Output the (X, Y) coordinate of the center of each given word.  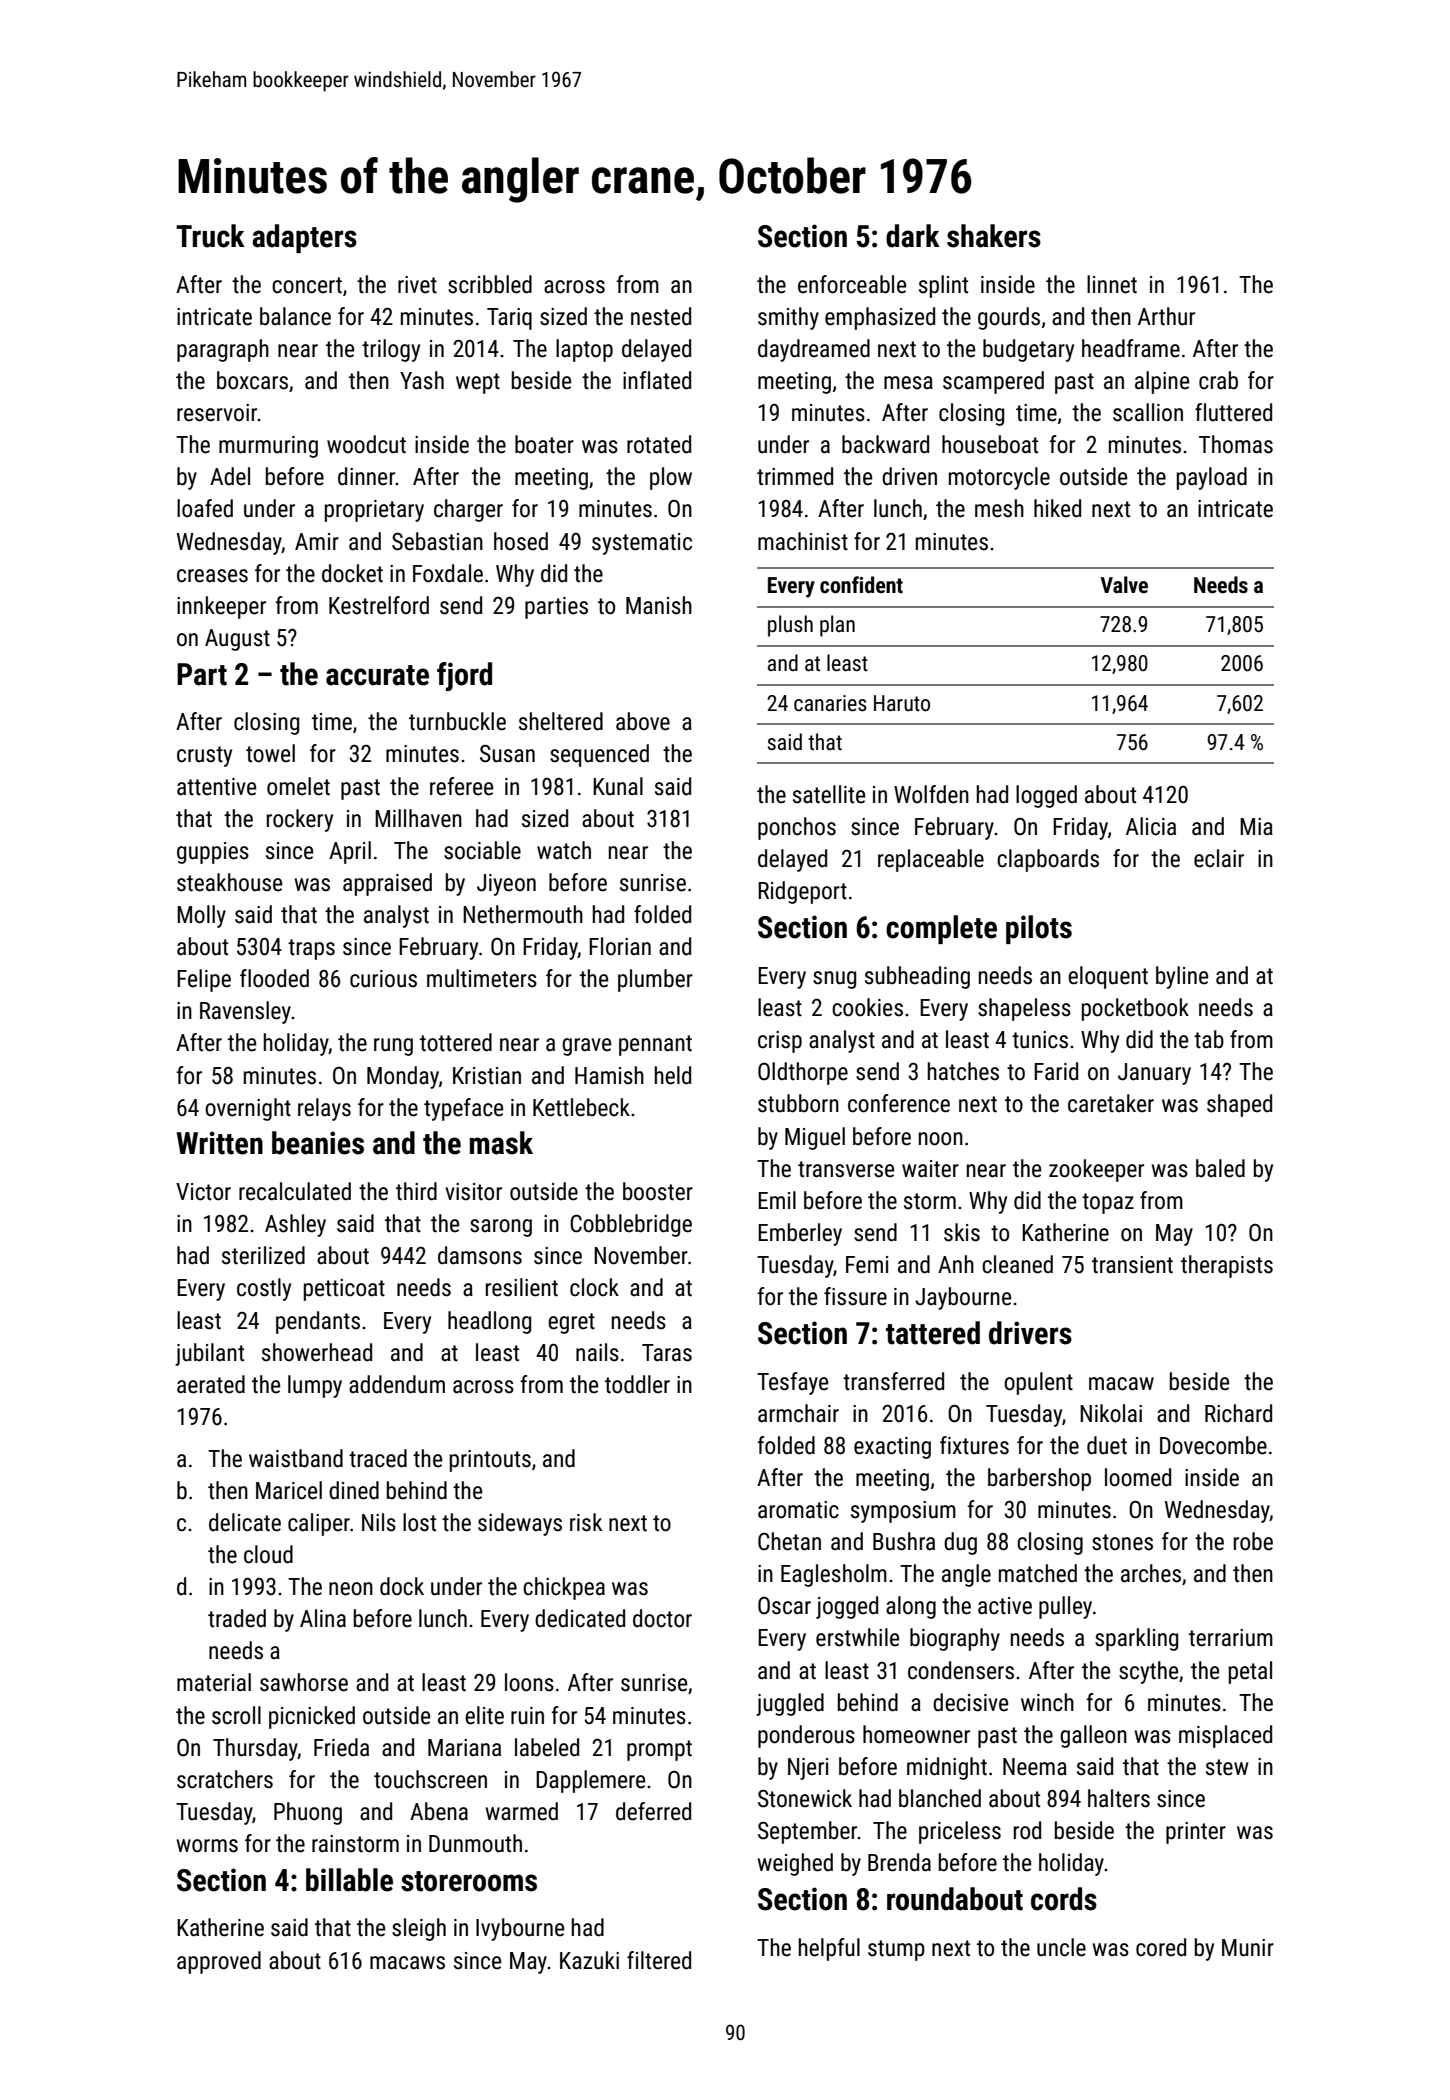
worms (207, 1846)
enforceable (852, 284)
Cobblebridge (631, 1225)
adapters (304, 238)
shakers (994, 236)
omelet (298, 786)
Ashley (295, 1225)
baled (1220, 1168)
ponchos (797, 828)
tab (1209, 1039)
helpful (829, 1949)
